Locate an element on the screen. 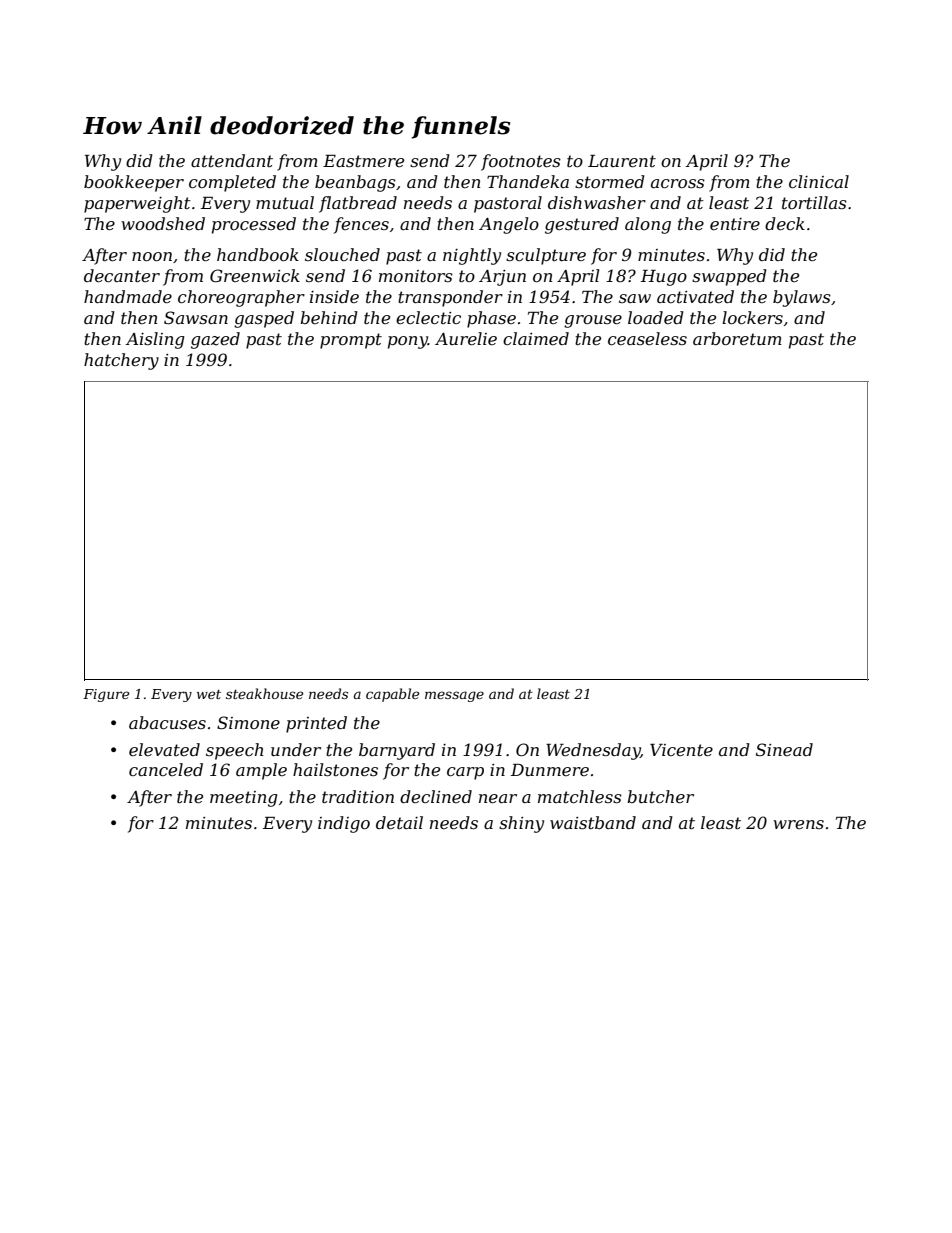  Vicente is located at coordinates (681, 750).
